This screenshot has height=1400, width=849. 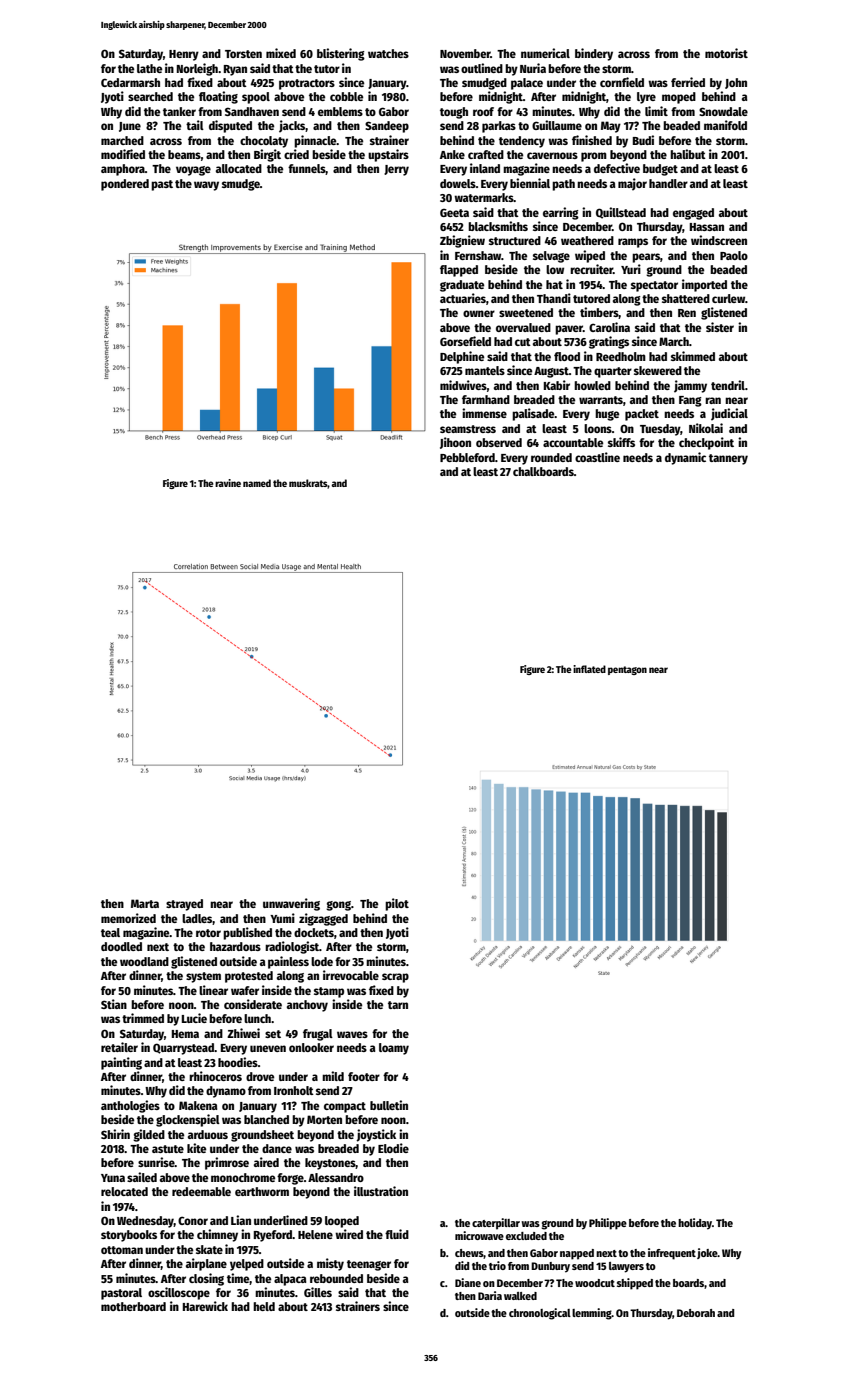 What do you see at coordinates (463, 298) in the screenshot?
I see `actuaries` at bounding box center [463, 298].
